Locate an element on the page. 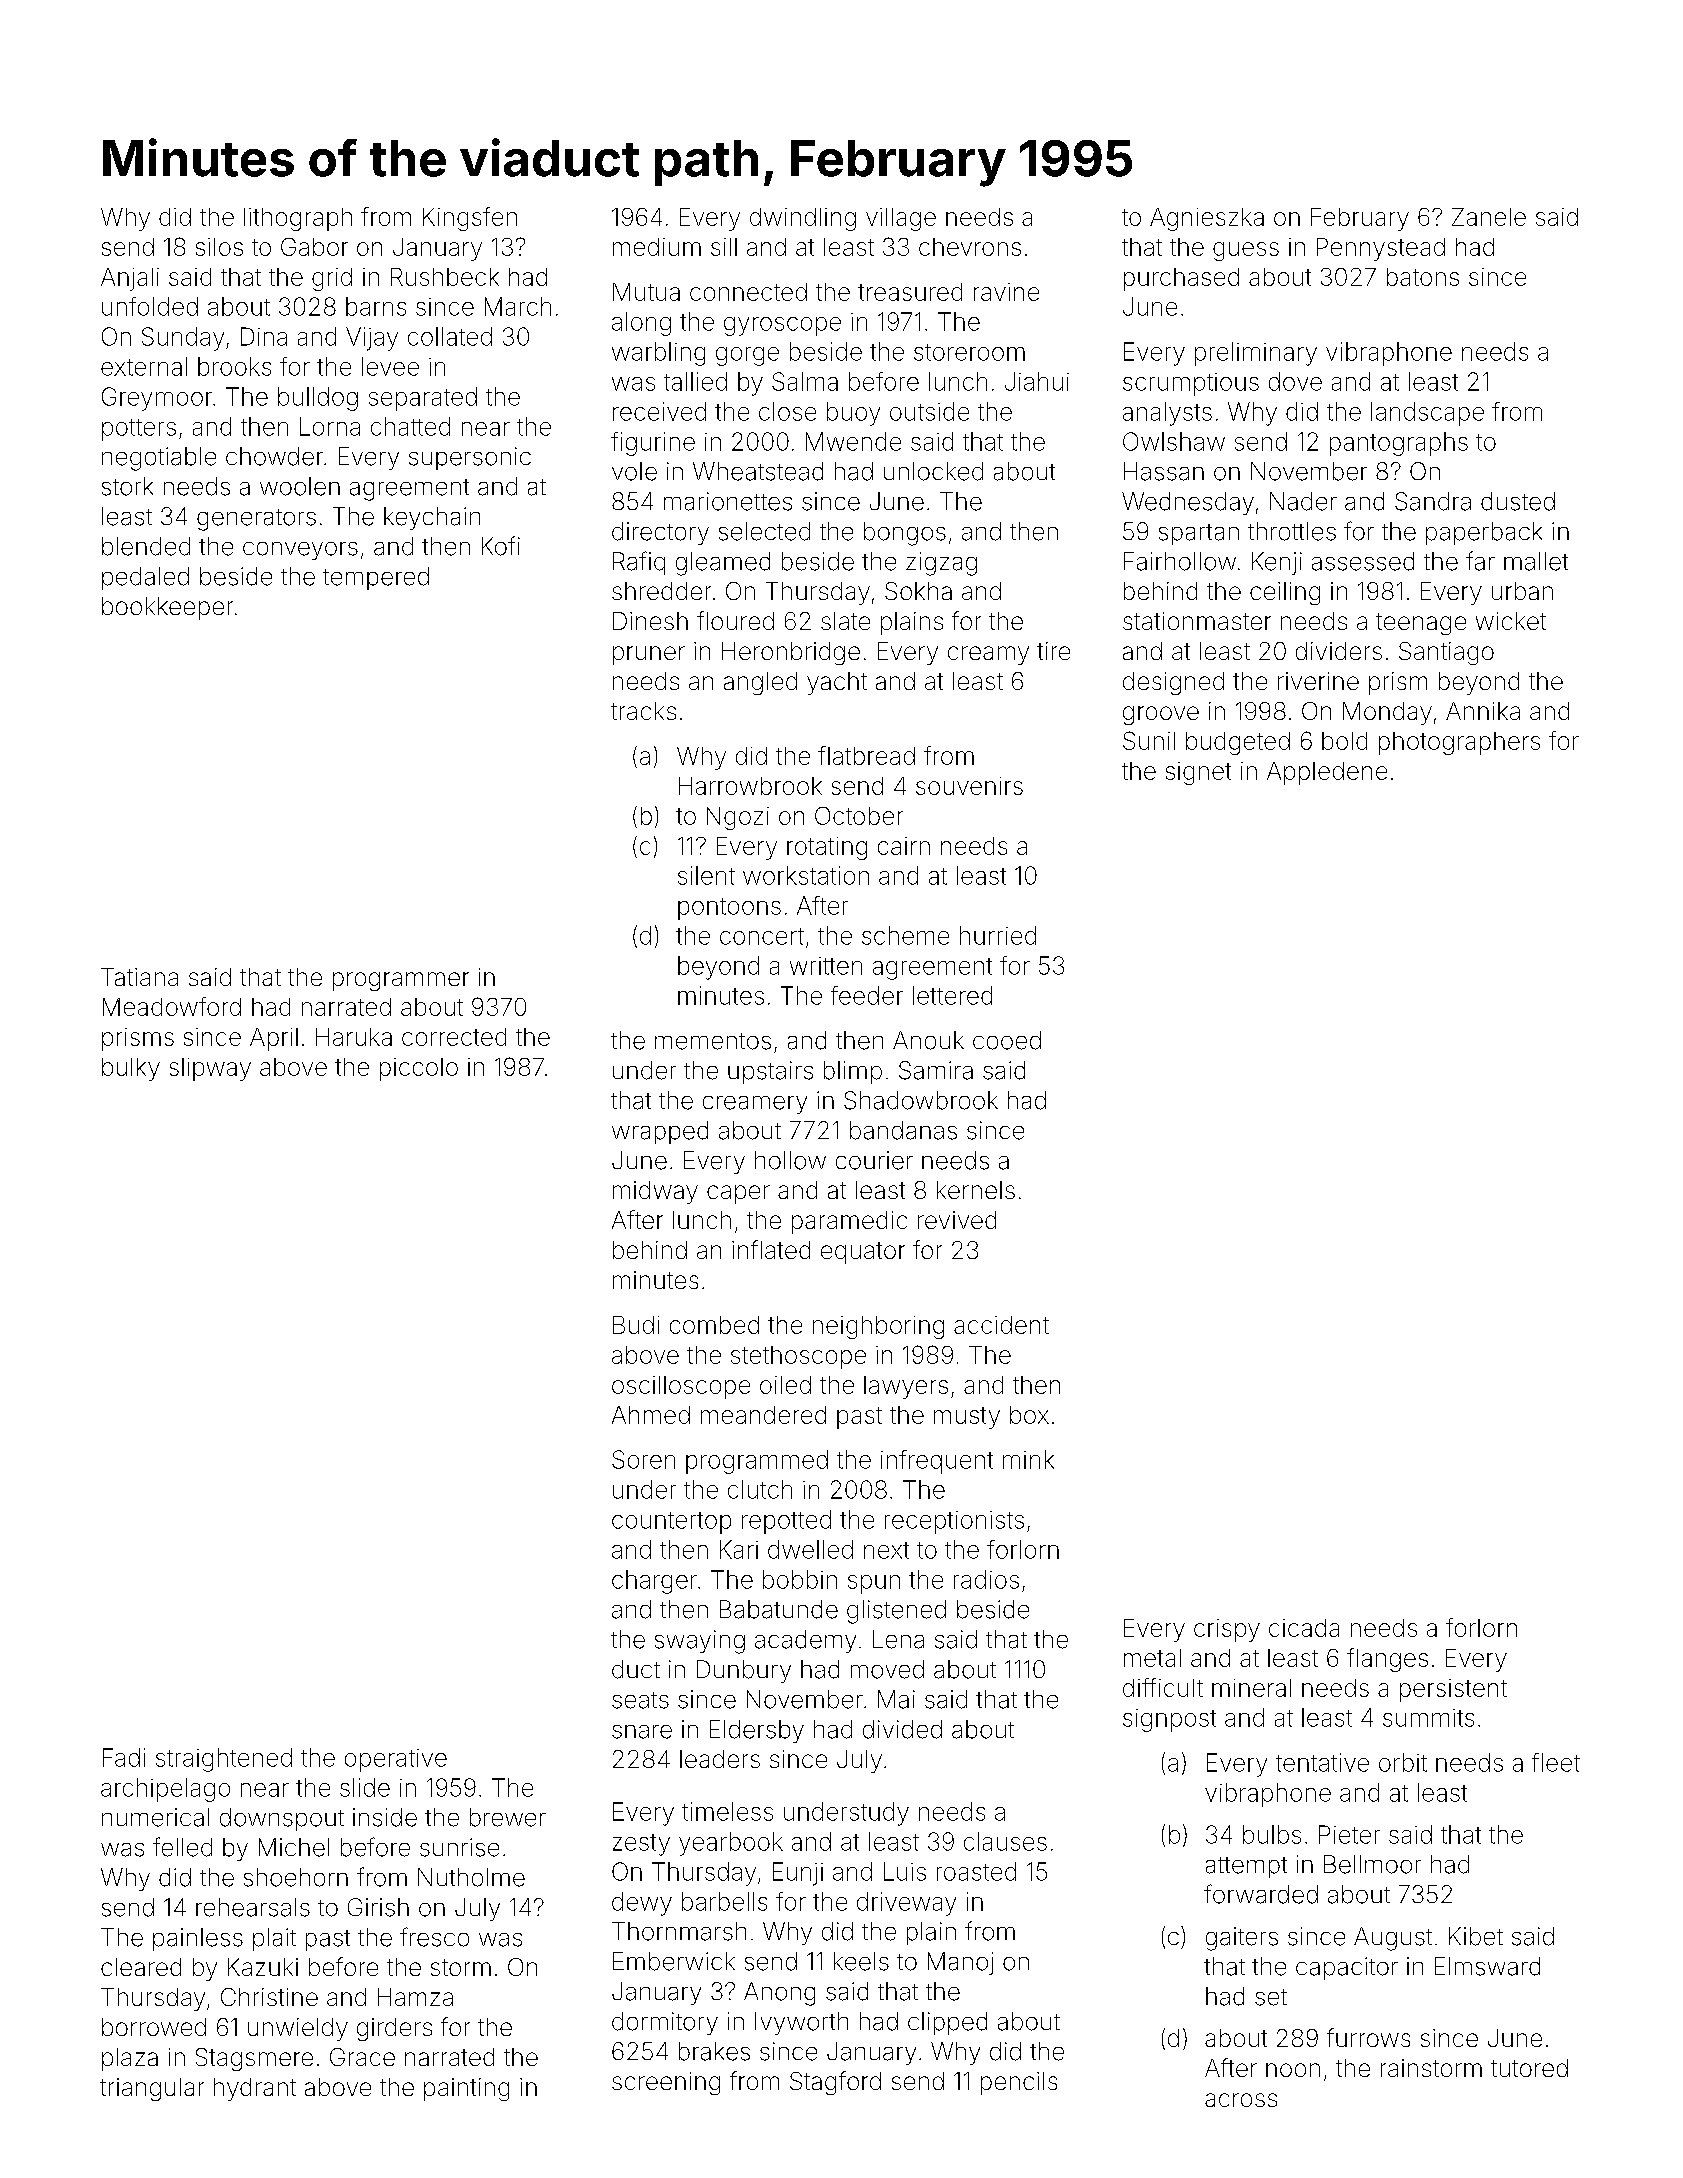 The height and width of the image is (2178, 1683). revived is located at coordinates (957, 1220).
